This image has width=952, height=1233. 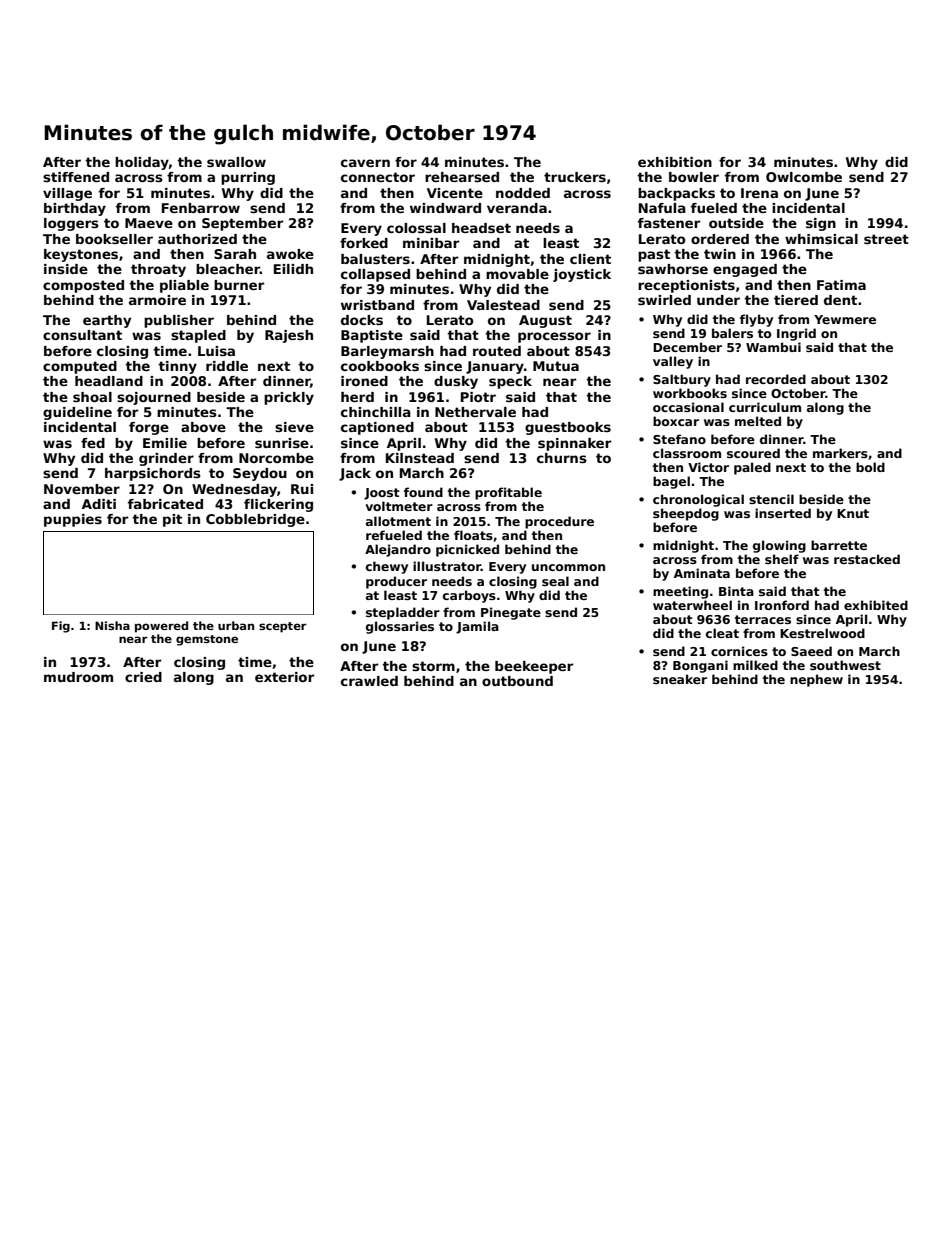 What do you see at coordinates (76, 177) in the image?
I see `stiffened` at bounding box center [76, 177].
